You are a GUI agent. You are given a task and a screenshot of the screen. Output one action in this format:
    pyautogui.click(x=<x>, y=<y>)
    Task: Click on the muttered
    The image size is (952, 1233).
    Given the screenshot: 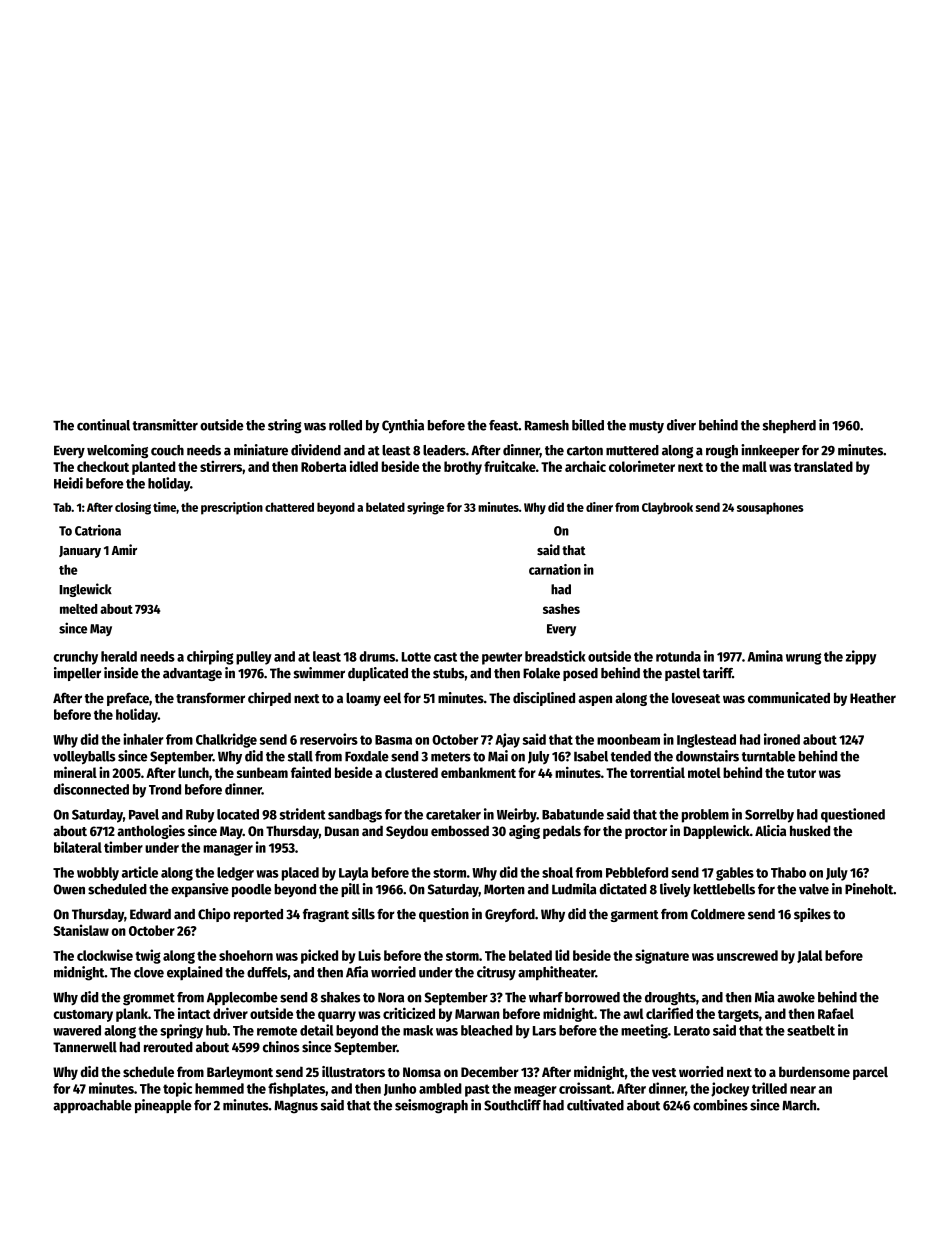 What is the action you would take?
    pyautogui.click(x=632, y=450)
